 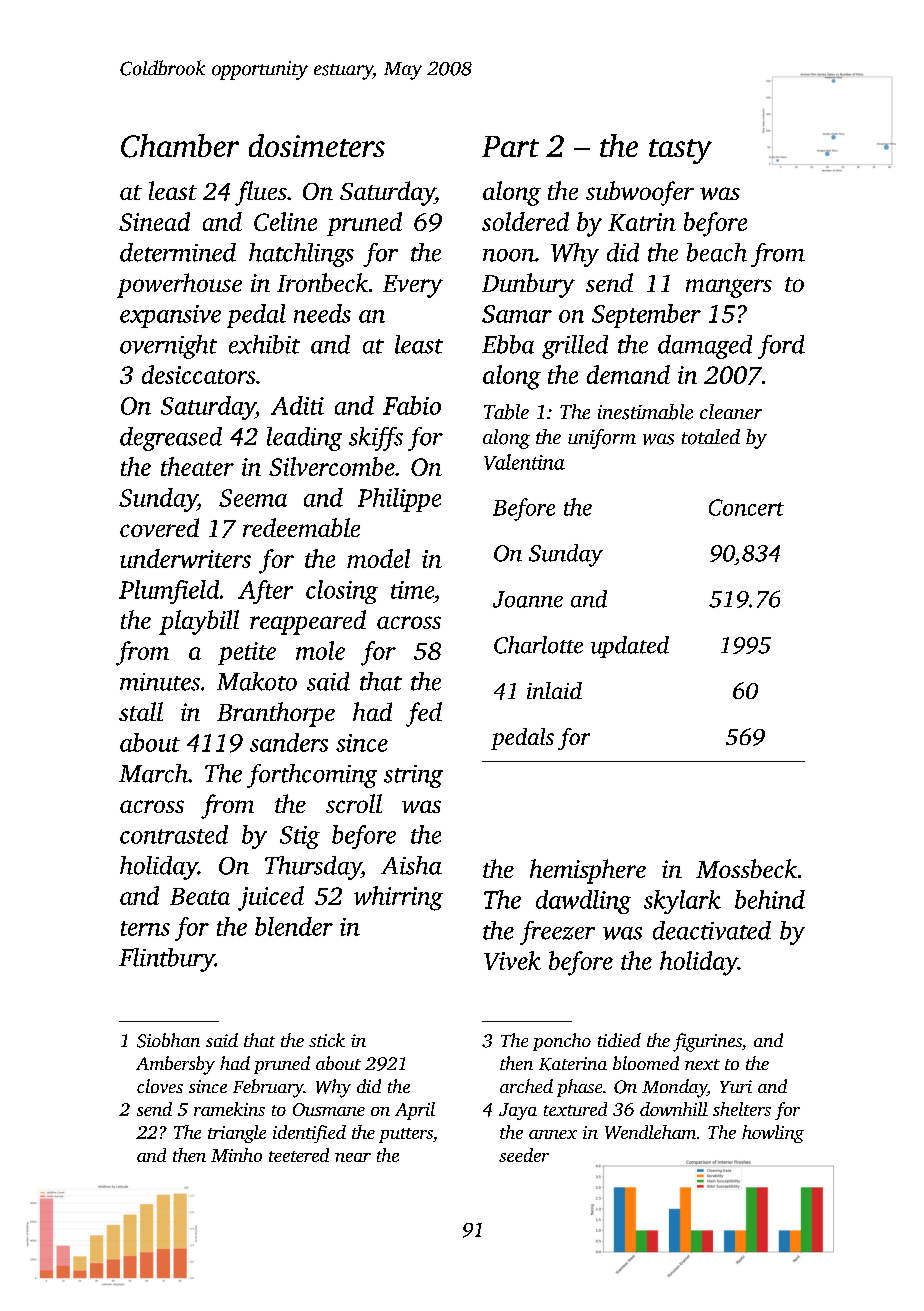 I want to click on updated, so click(x=630, y=647).
